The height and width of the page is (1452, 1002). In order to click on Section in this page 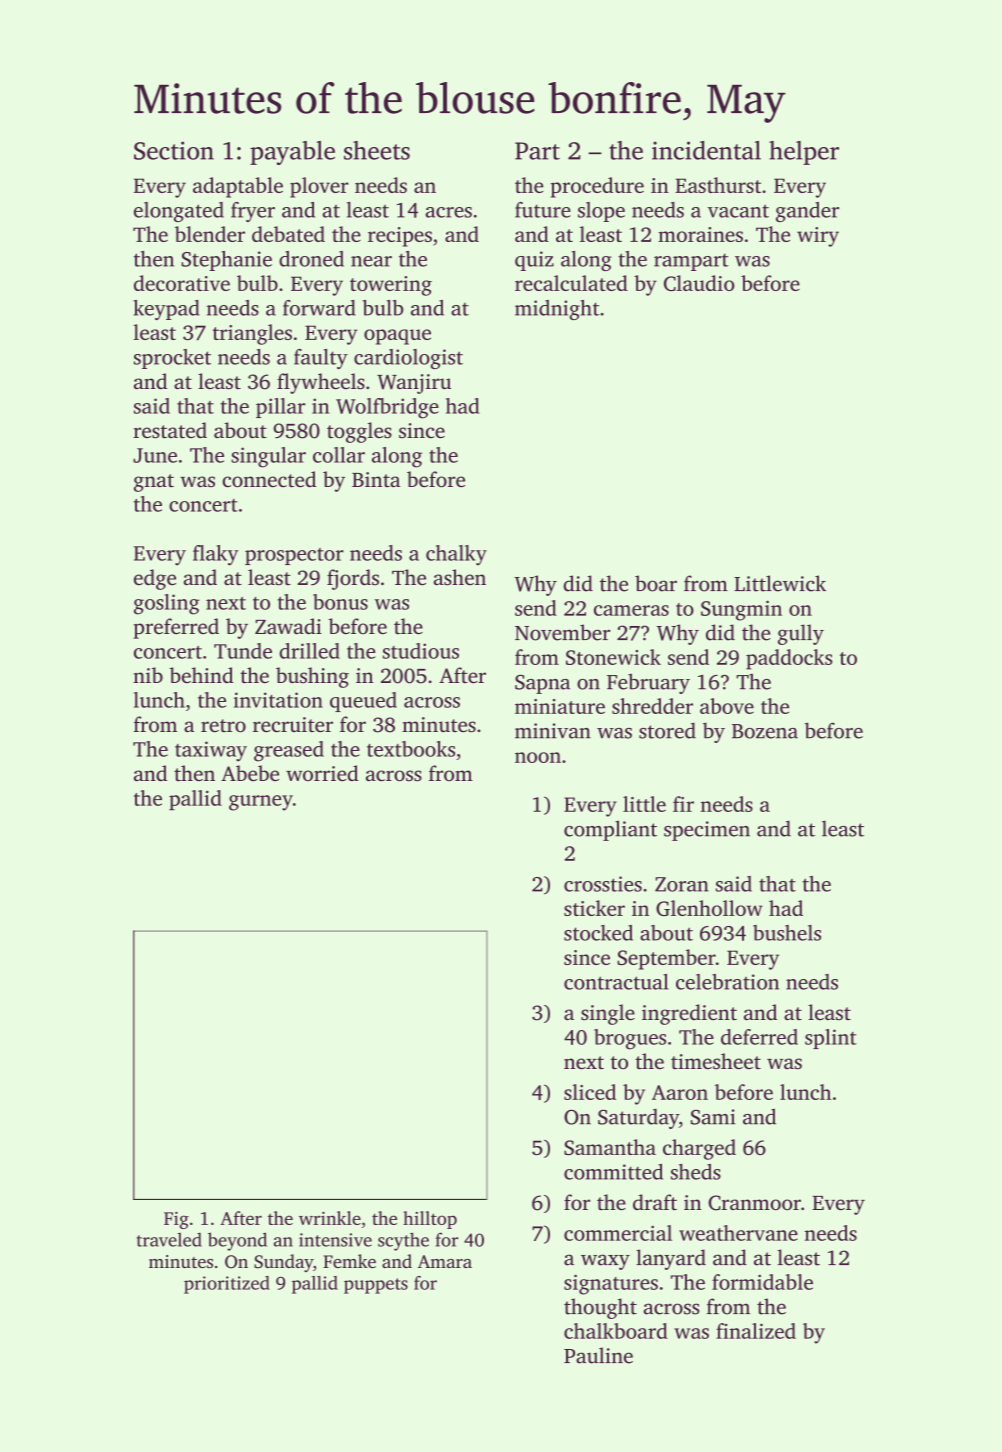, I will do `click(174, 150)`.
